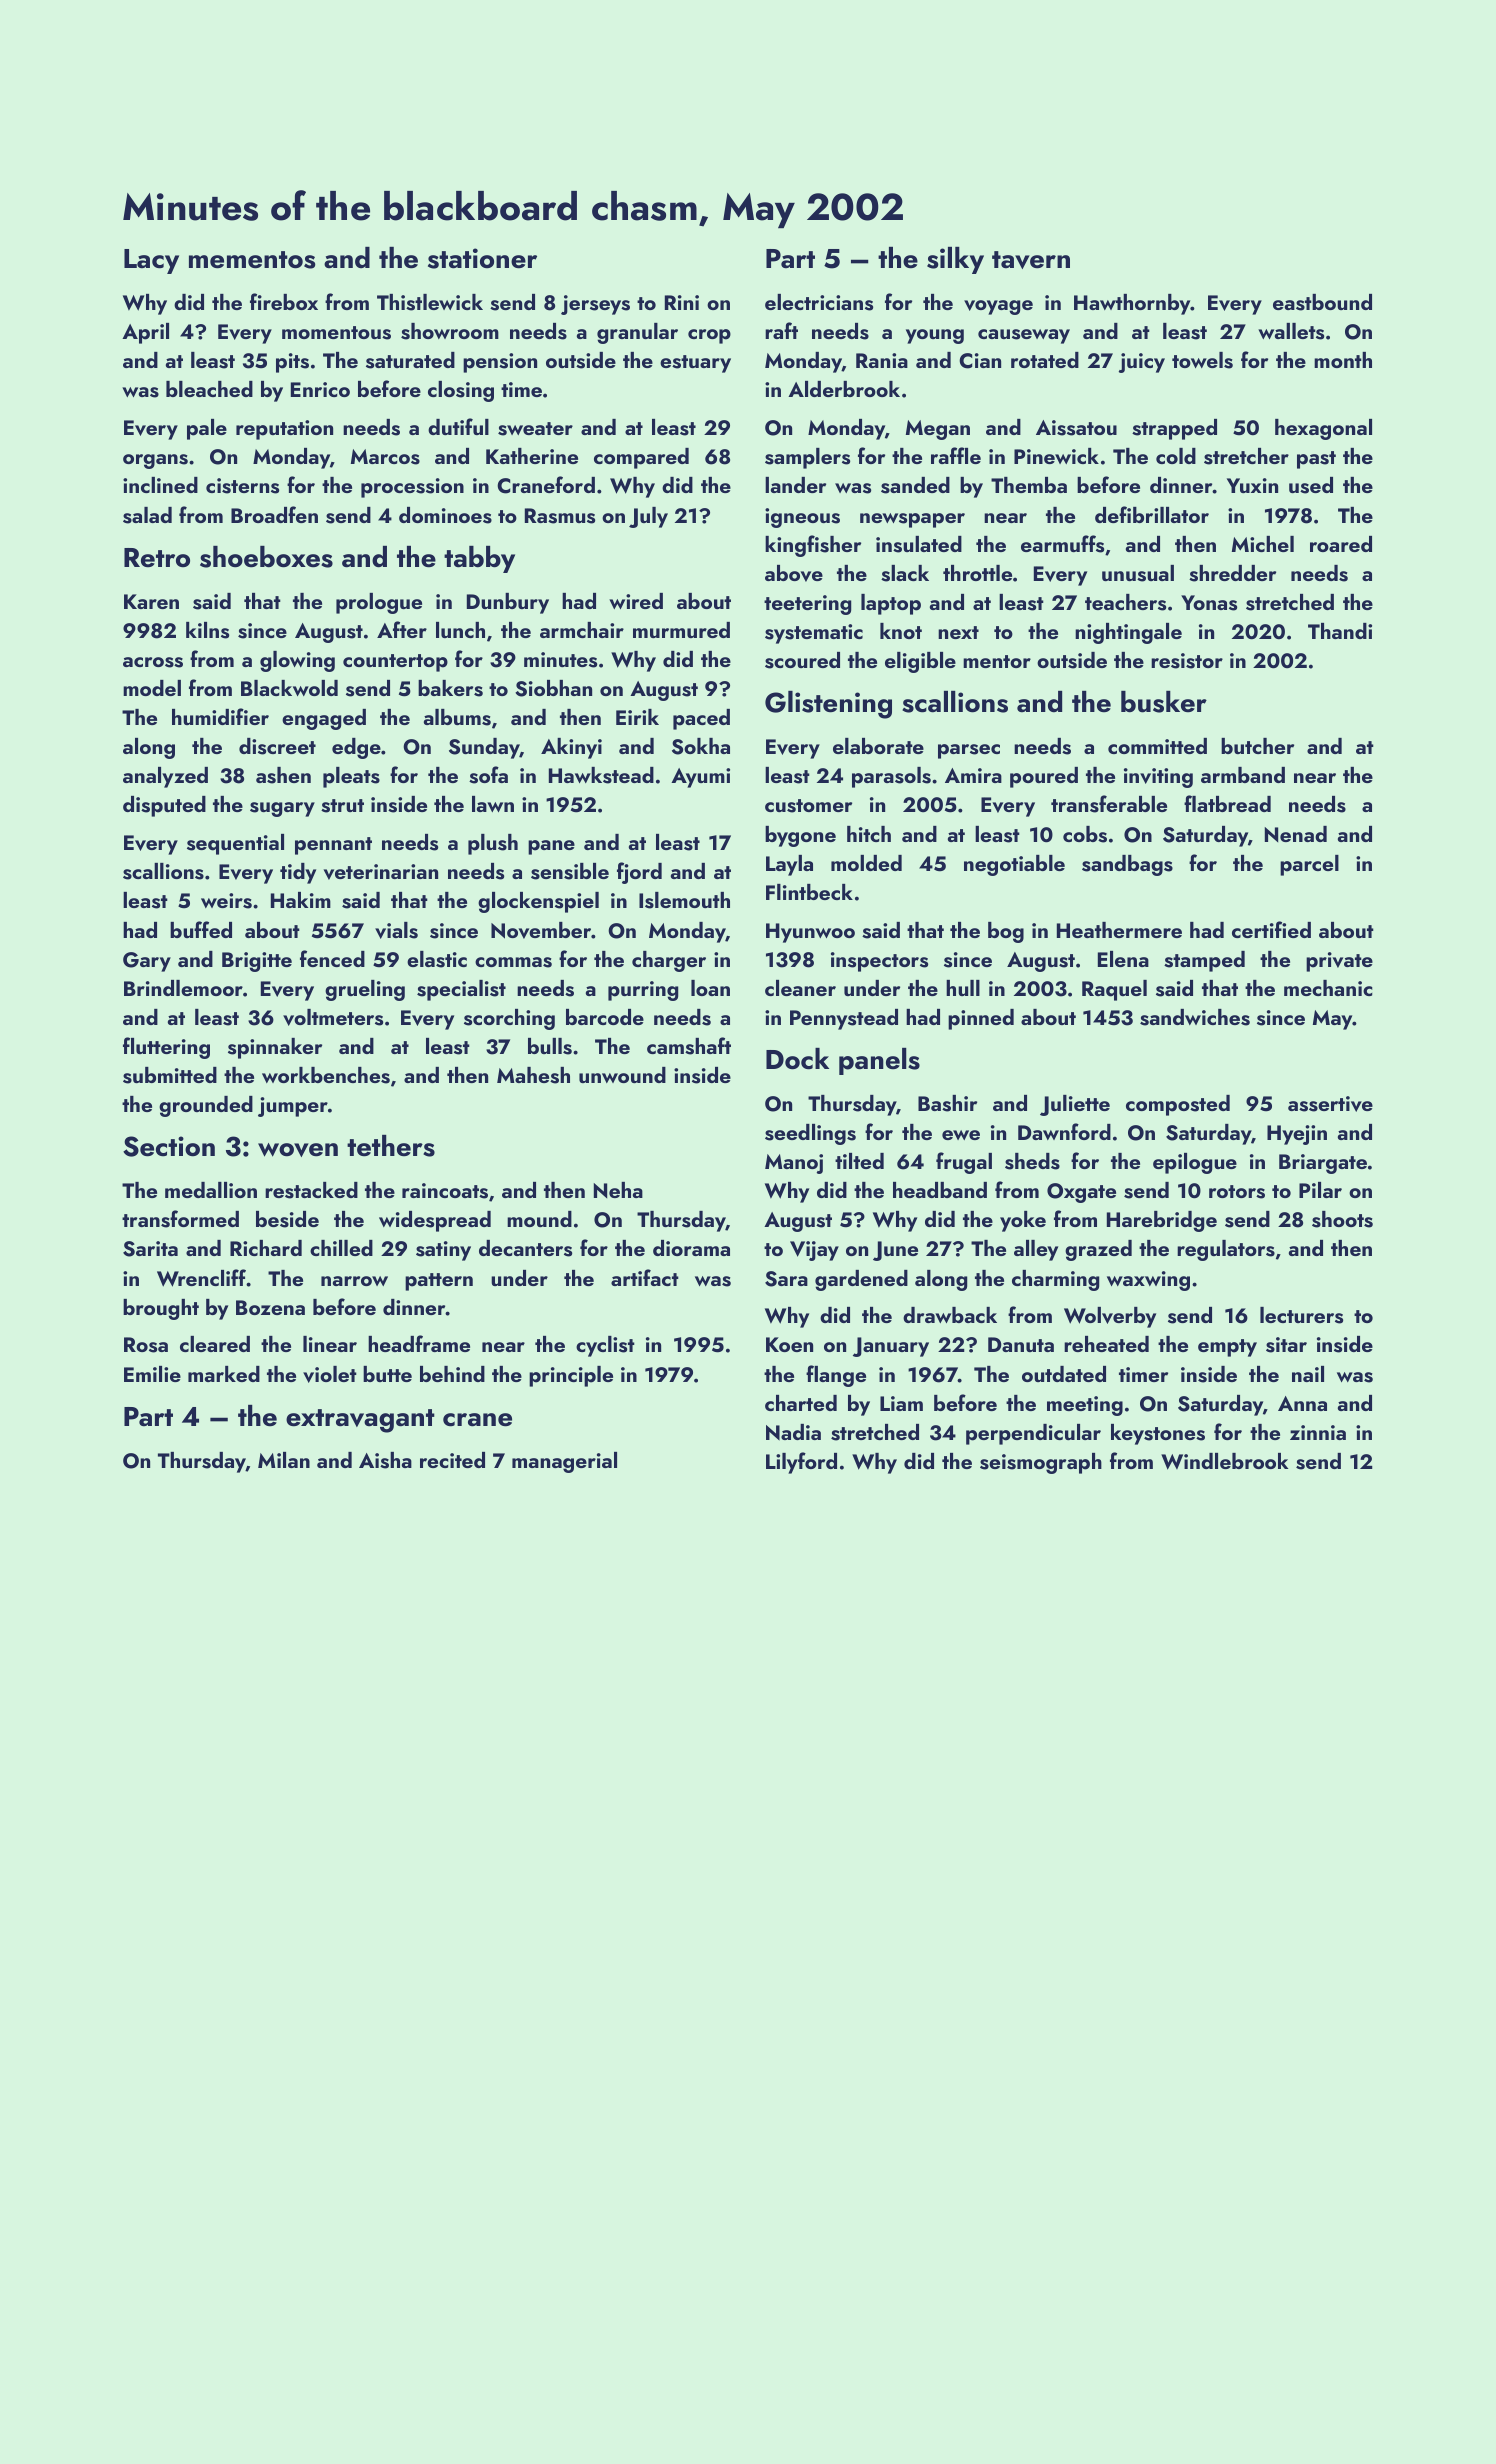 The height and width of the image is (2464, 1496). I want to click on eligible, so click(920, 662).
